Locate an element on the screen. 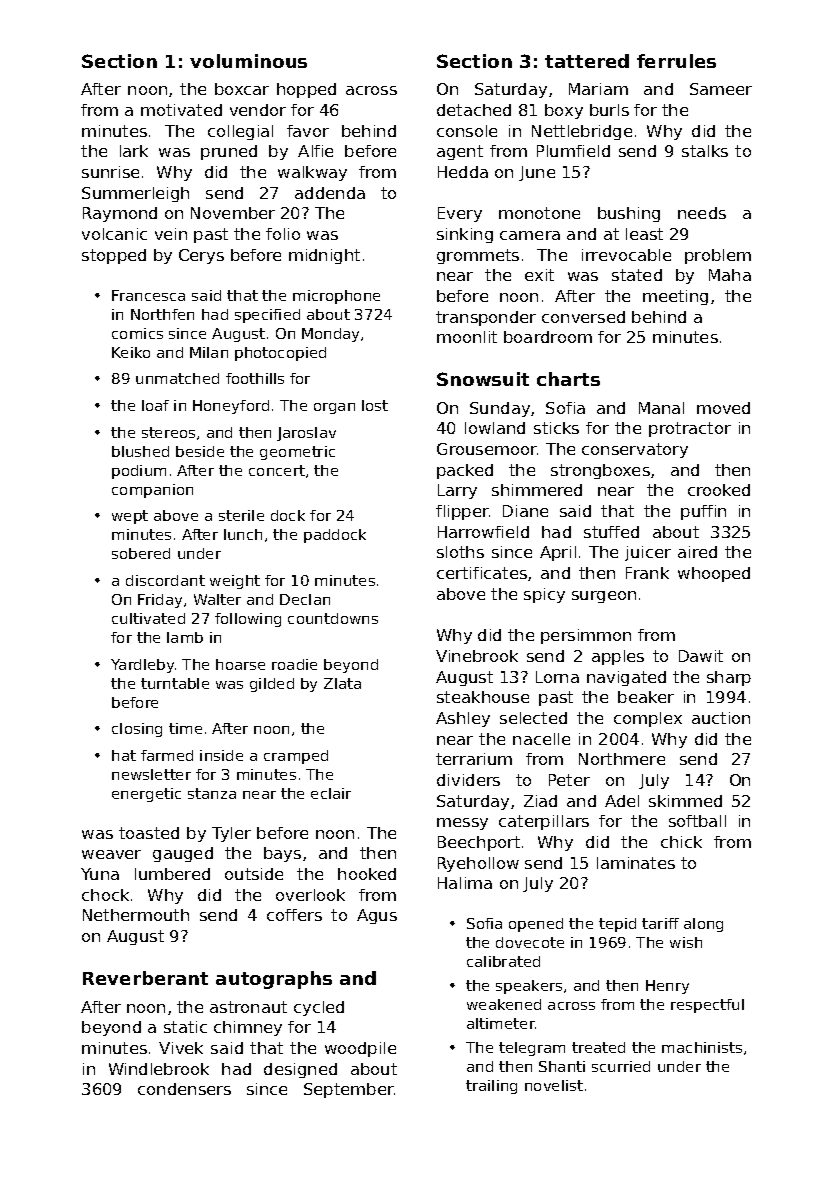 The image size is (834, 1184). sunrise is located at coordinates (110, 172).
